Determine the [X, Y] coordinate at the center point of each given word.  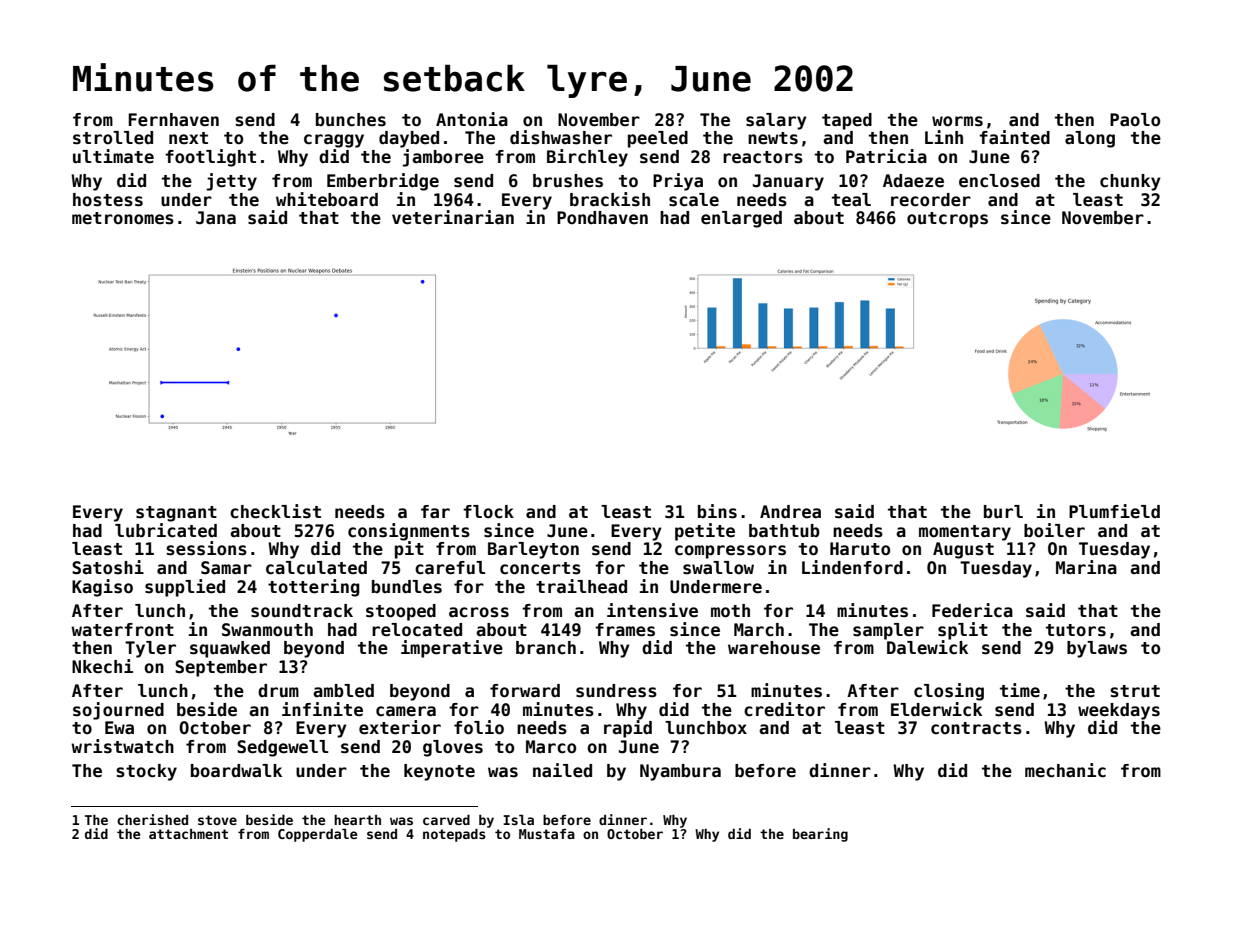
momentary [965, 533]
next [188, 138]
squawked [230, 649]
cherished [152, 819]
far [435, 512]
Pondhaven [602, 218]
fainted [1014, 137]
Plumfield [1114, 511]
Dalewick [927, 647]
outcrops [947, 220]
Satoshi [108, 567]
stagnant [176, 514]
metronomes [123, 218]
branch [546, 648]
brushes [568, 181]
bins [717, 511]
